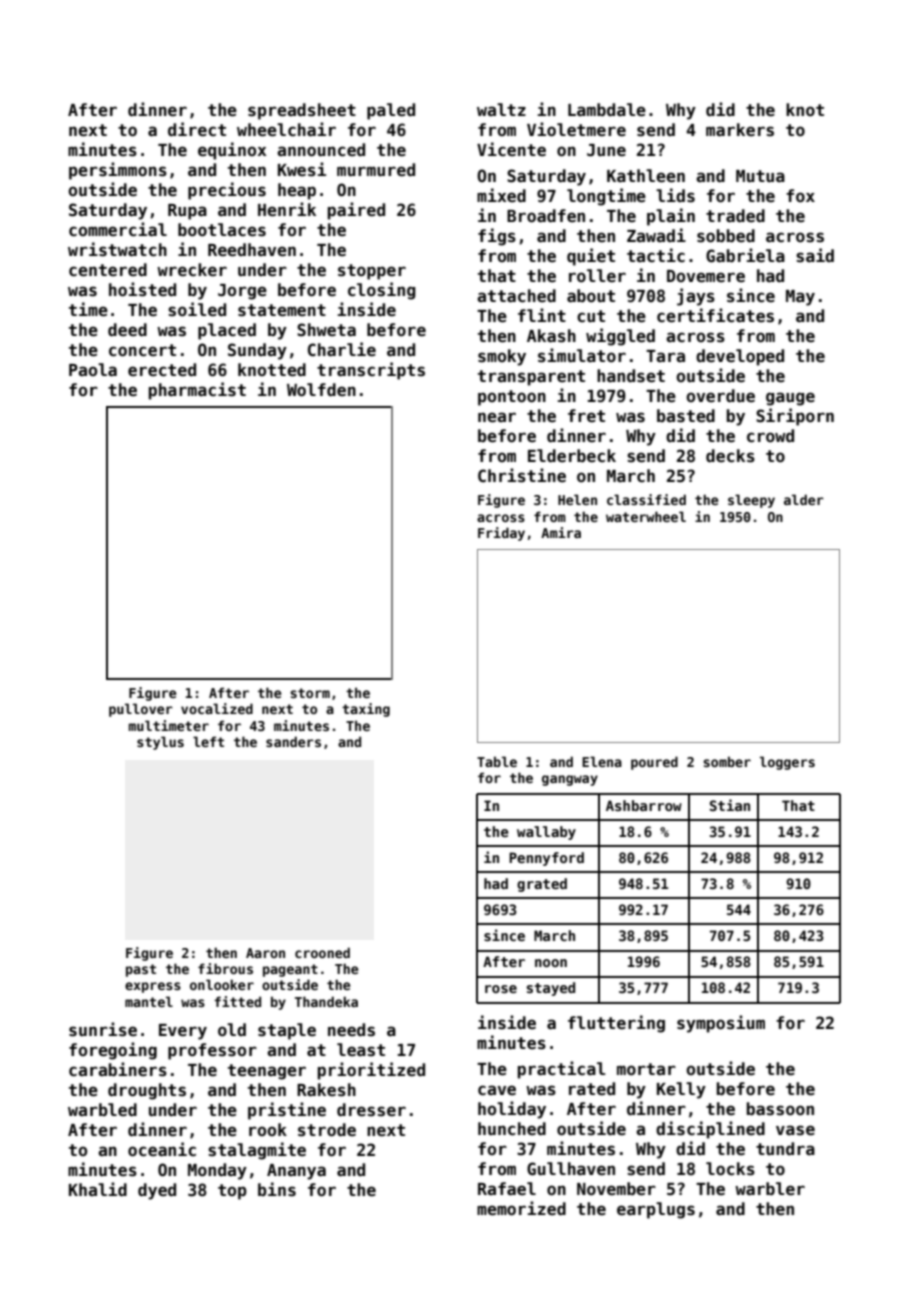 The height and width of the screenshot is (1316, 908). What do you see at coordinates (815, 255) in the screenshot?
I see `said` at bounding box center [815, 255].
